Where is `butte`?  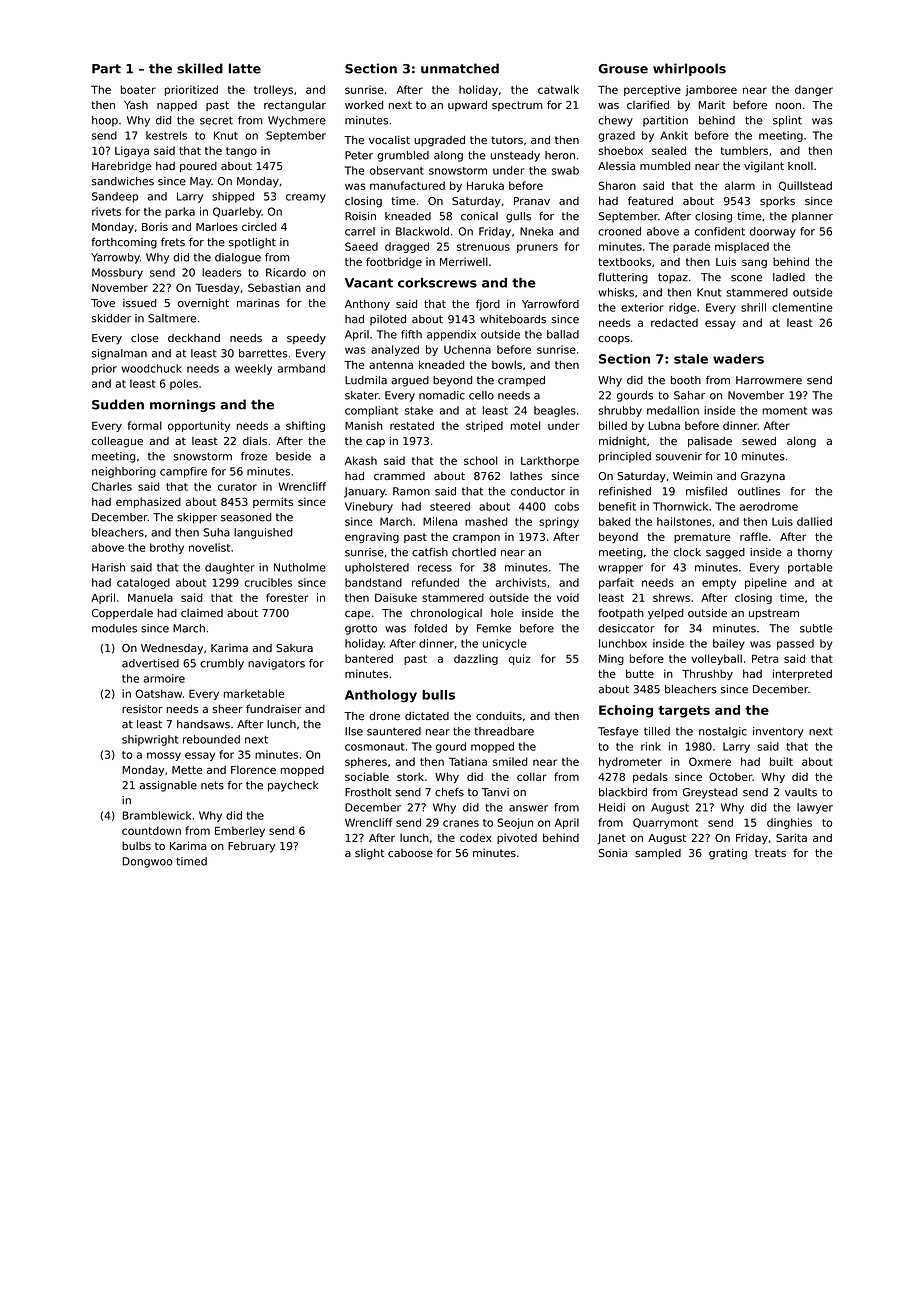 butte is located at coordinates (640, 673).
